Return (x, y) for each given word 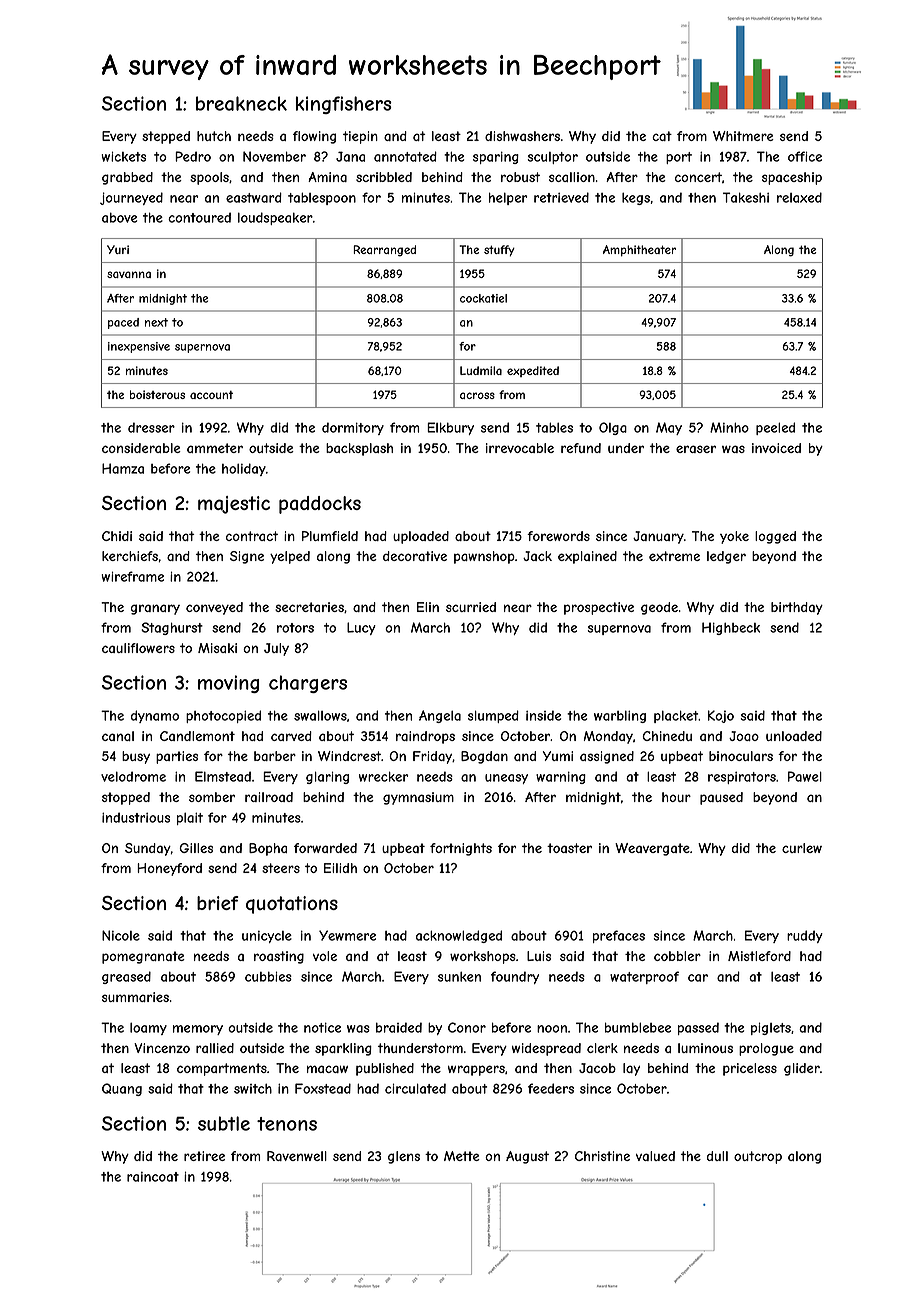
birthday (797, 608)
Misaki (217, 648)
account (211, 395)
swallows (320, 715)
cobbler (677, 956)
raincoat (153, 1177)
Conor (467, 1027)
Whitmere (743, 136)
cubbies (268, 976)
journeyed (131, 198)
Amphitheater (639, 250)
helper (508, 198)
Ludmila (481, 370)
